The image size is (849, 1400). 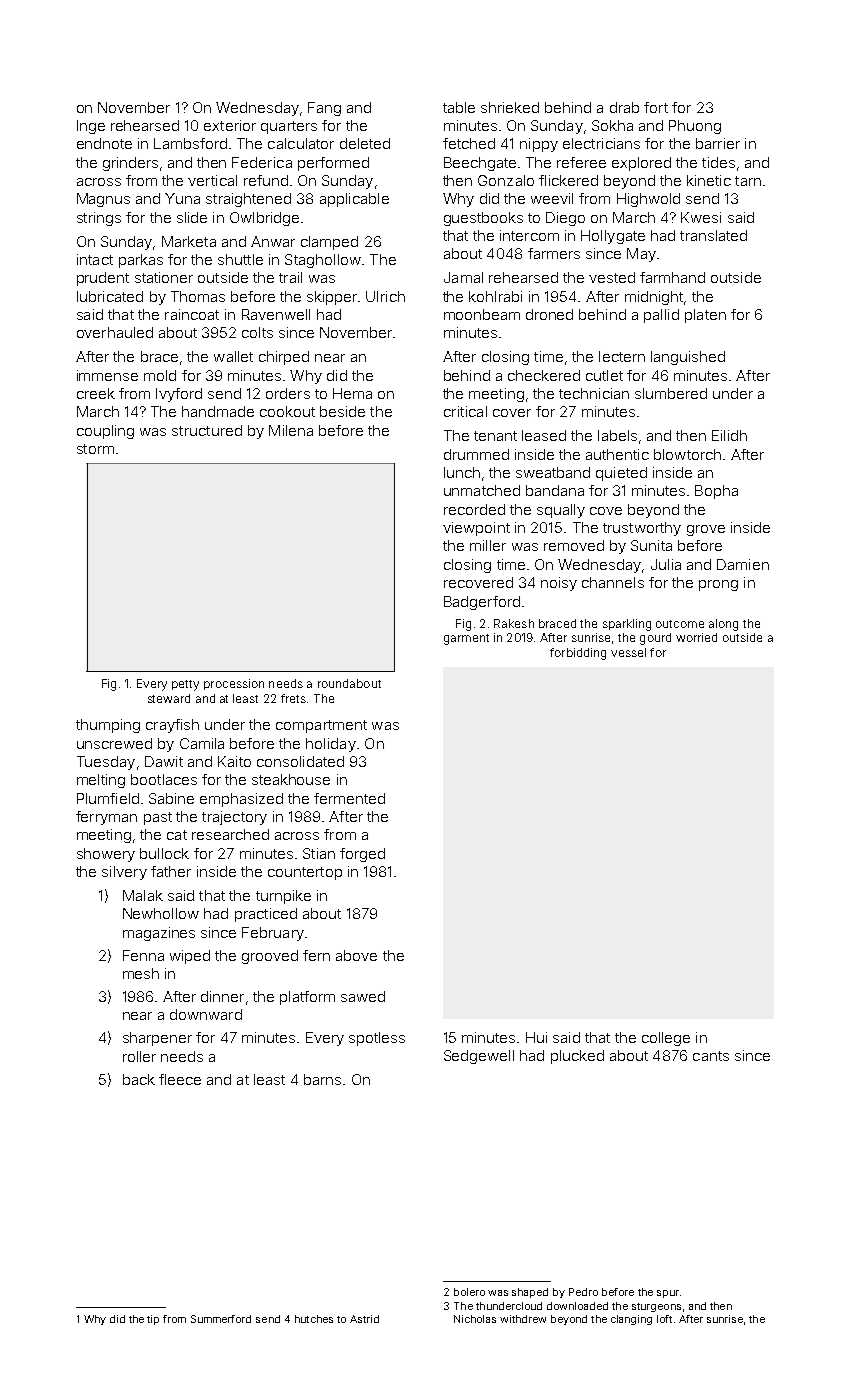 I want to click on barns, so click(x=322, y=1079).
